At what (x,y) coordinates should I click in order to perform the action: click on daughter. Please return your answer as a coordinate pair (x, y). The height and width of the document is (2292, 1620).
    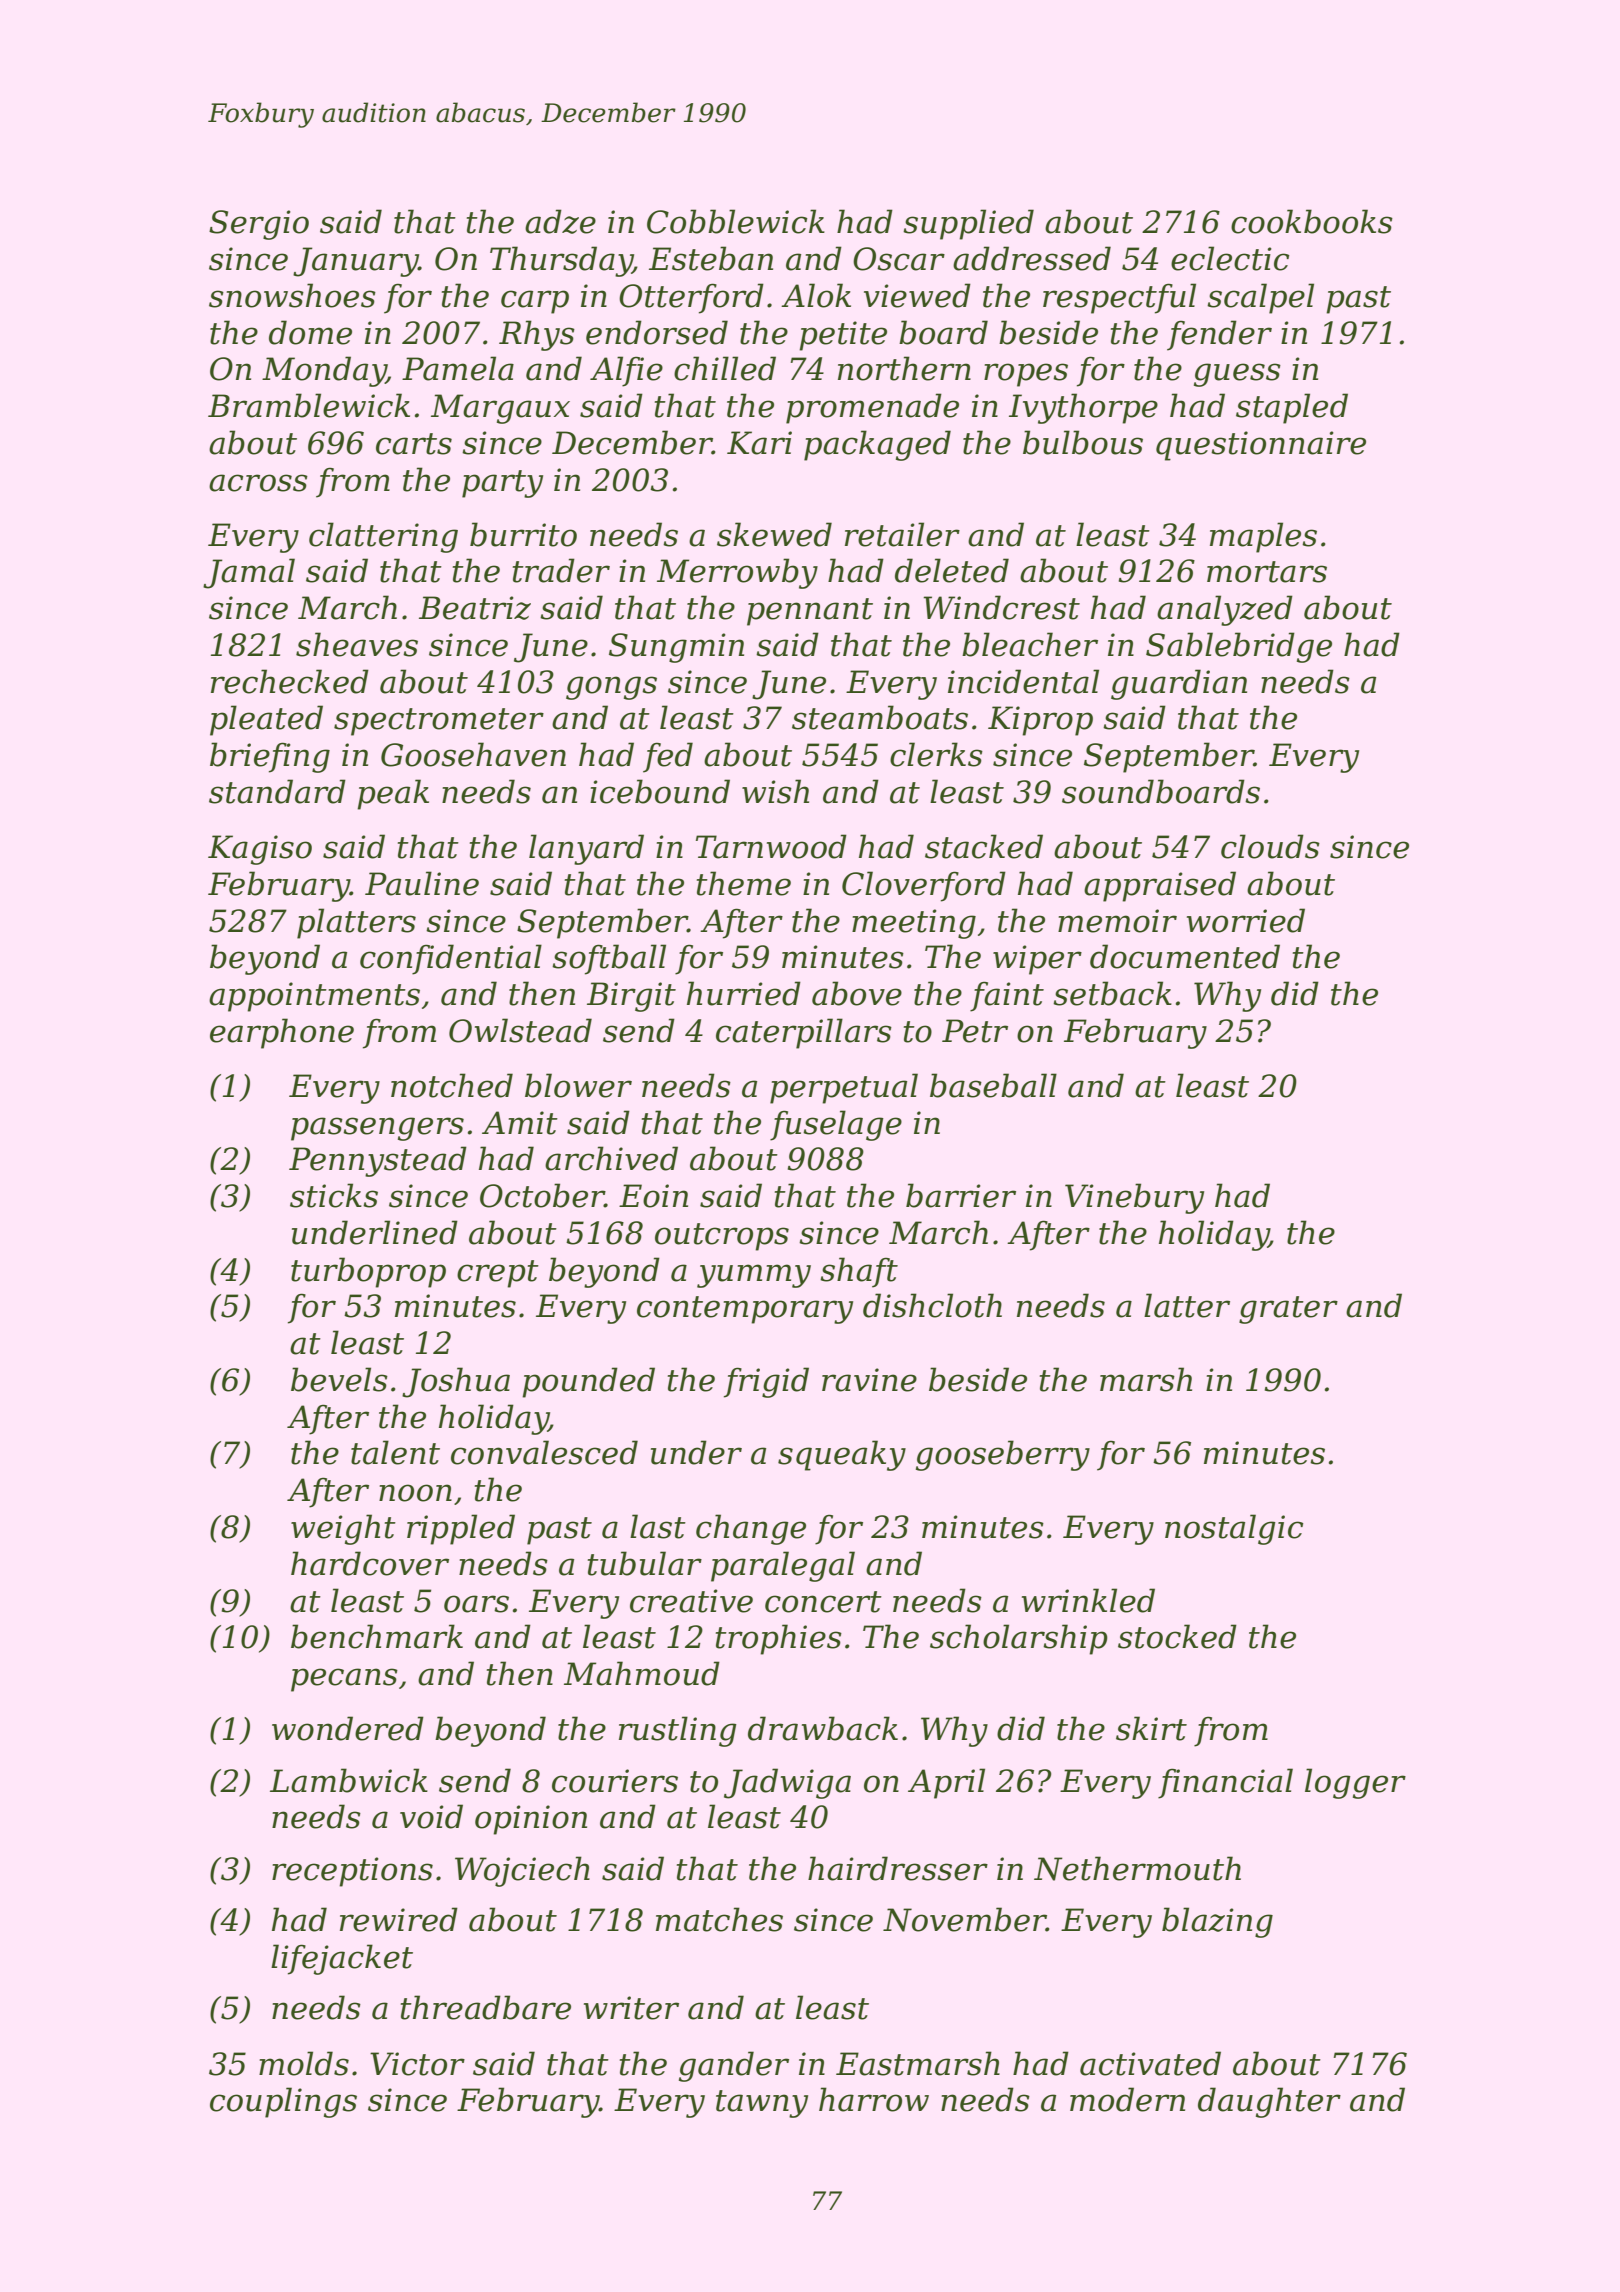
    Looking at the image, I should click on (1269, 2102).
